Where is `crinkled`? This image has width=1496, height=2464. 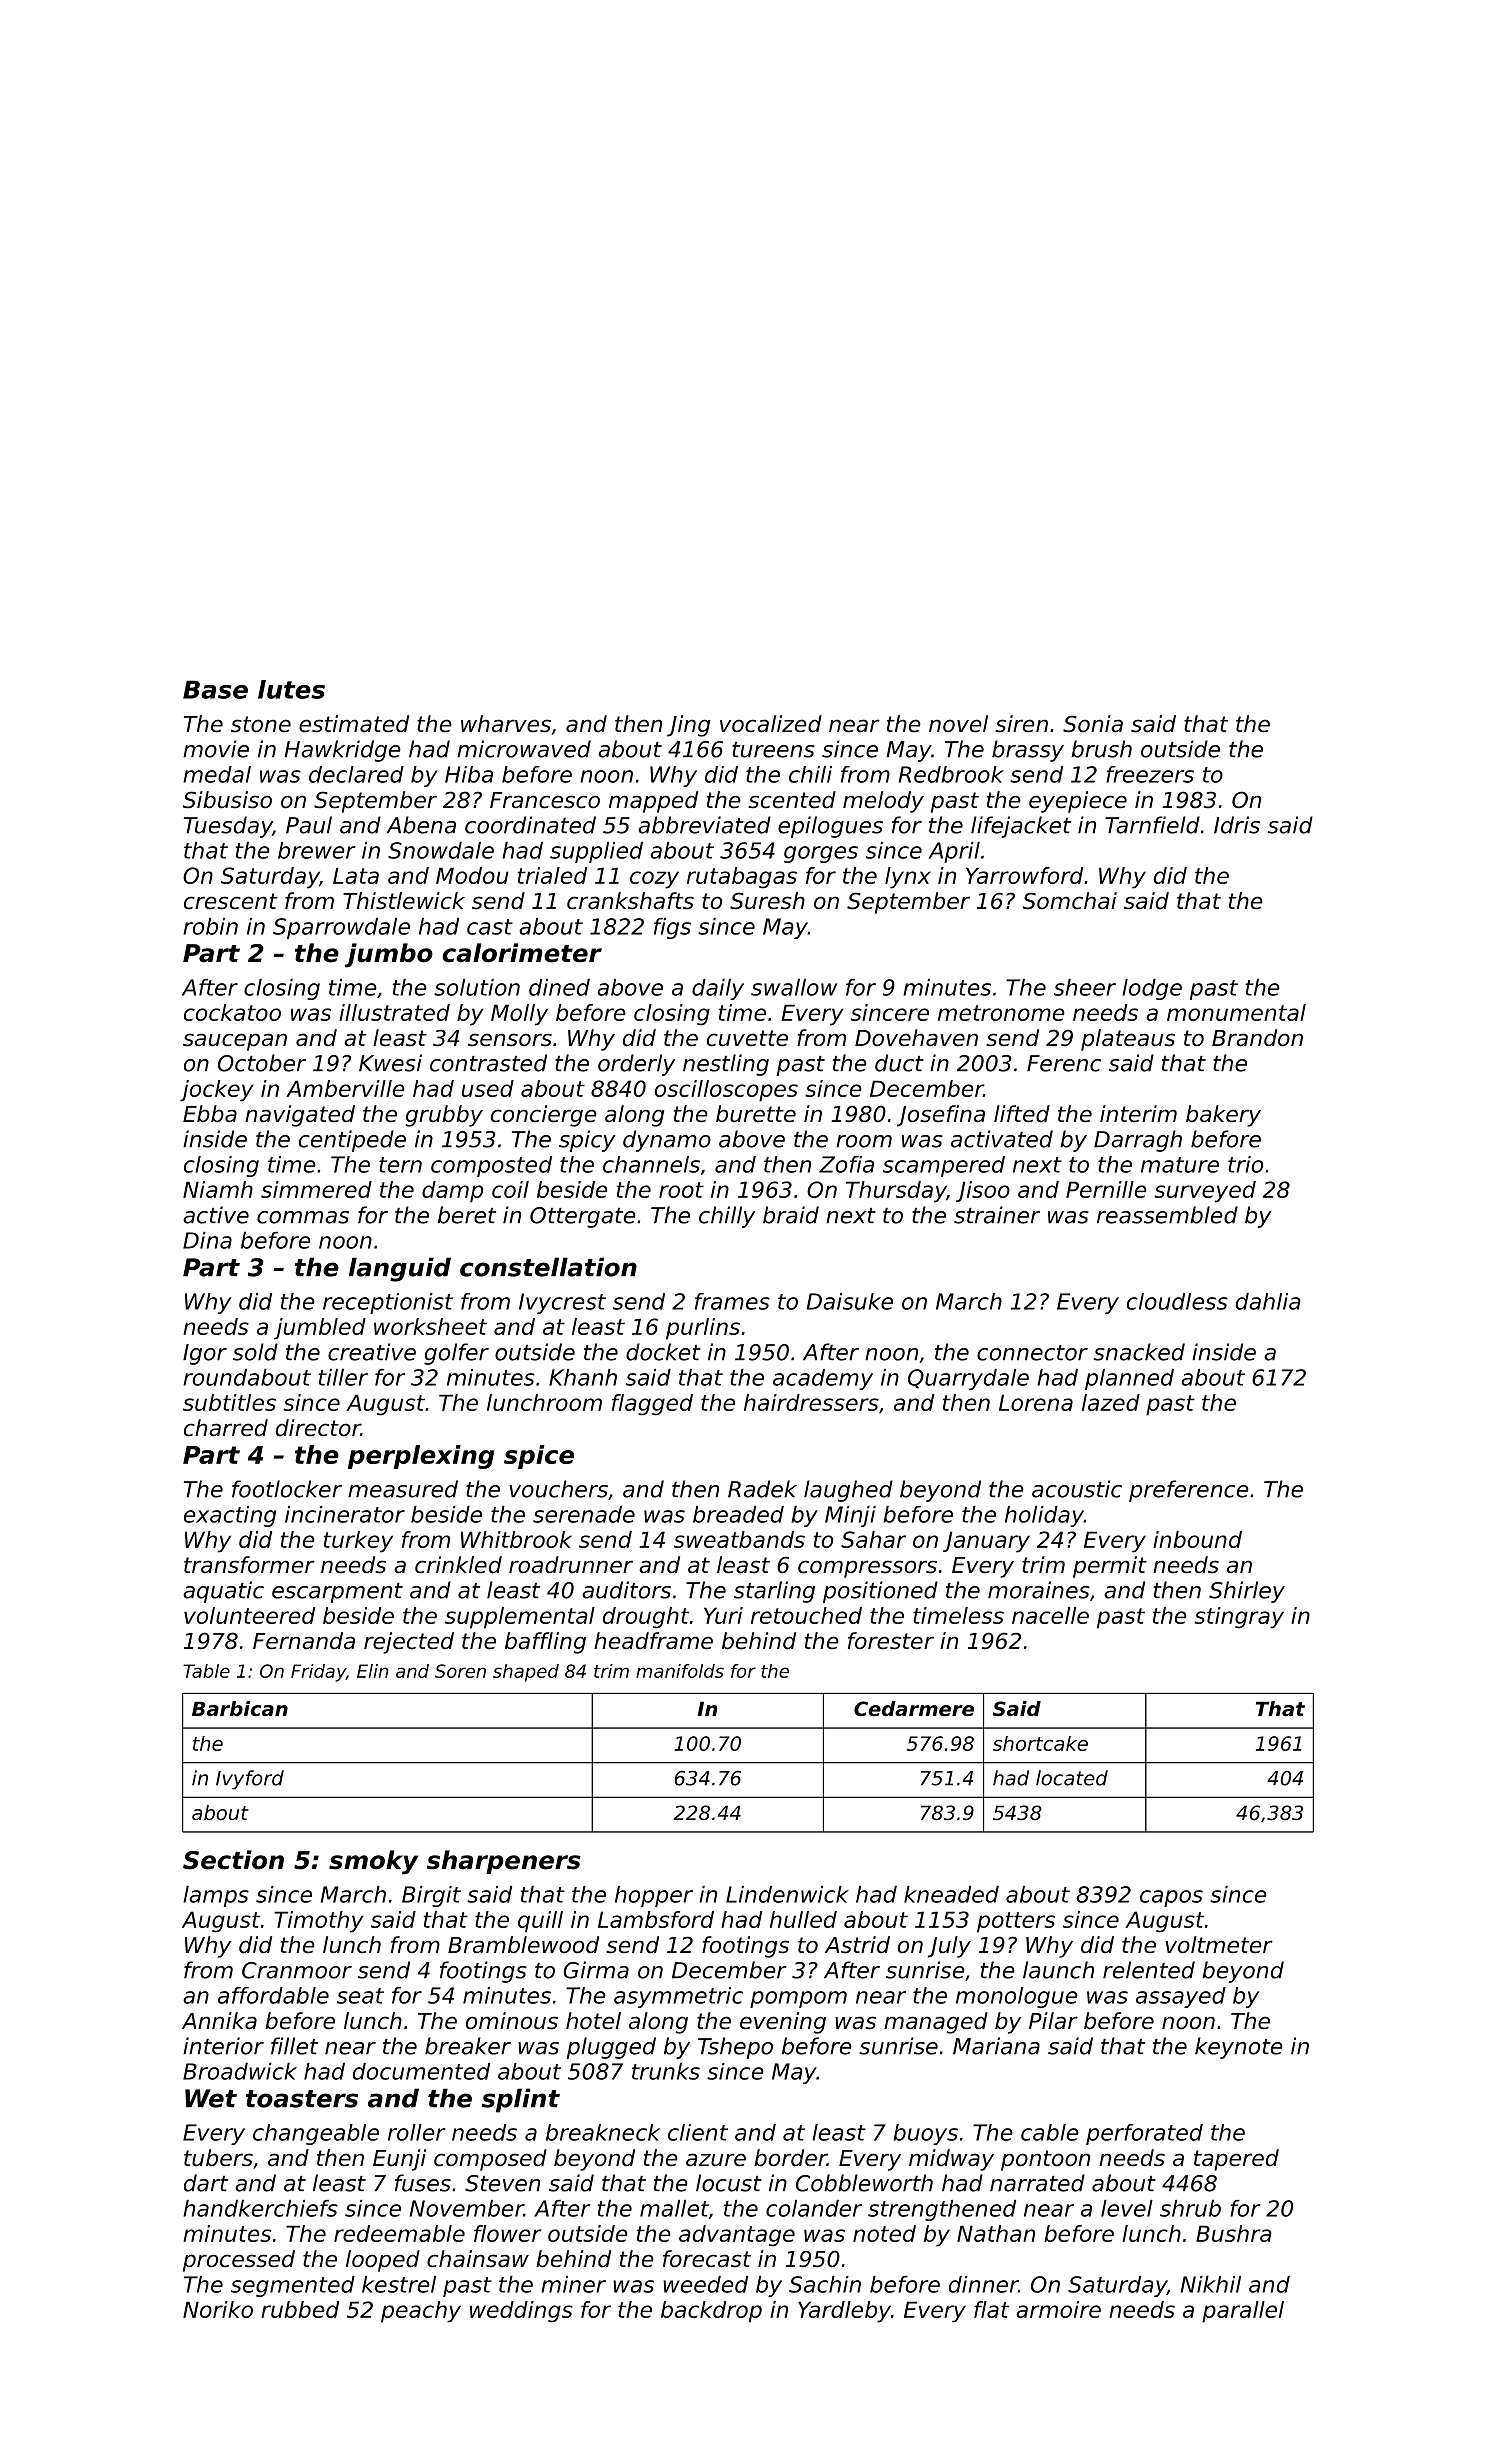 crinkled is located at coordinates (458, 1565).
